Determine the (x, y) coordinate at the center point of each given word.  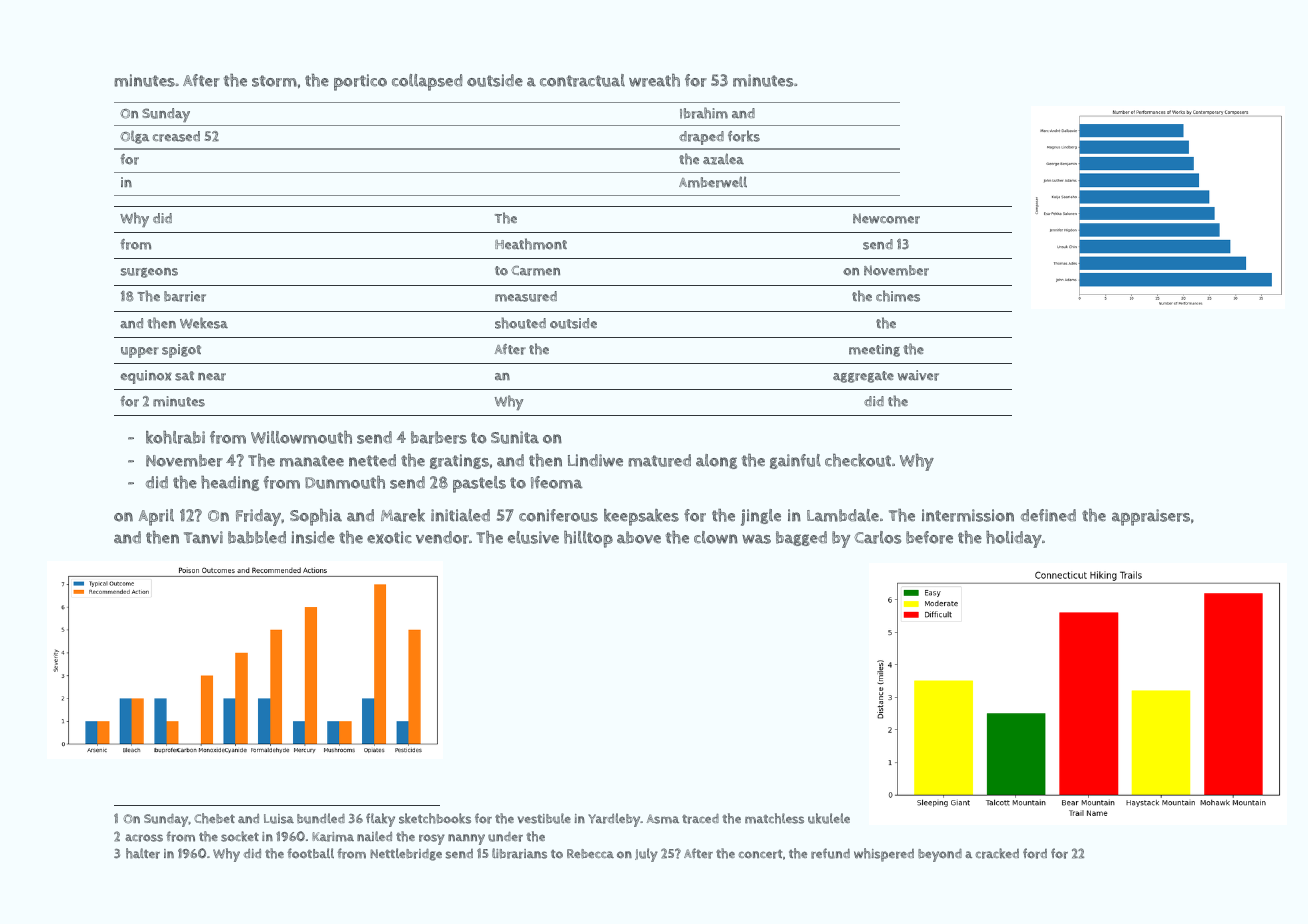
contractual (582, 80)
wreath (654, 80)
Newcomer (886, 218)
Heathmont (531, 244)
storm (274, 81)
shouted (520, 323)
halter (143, 853)
